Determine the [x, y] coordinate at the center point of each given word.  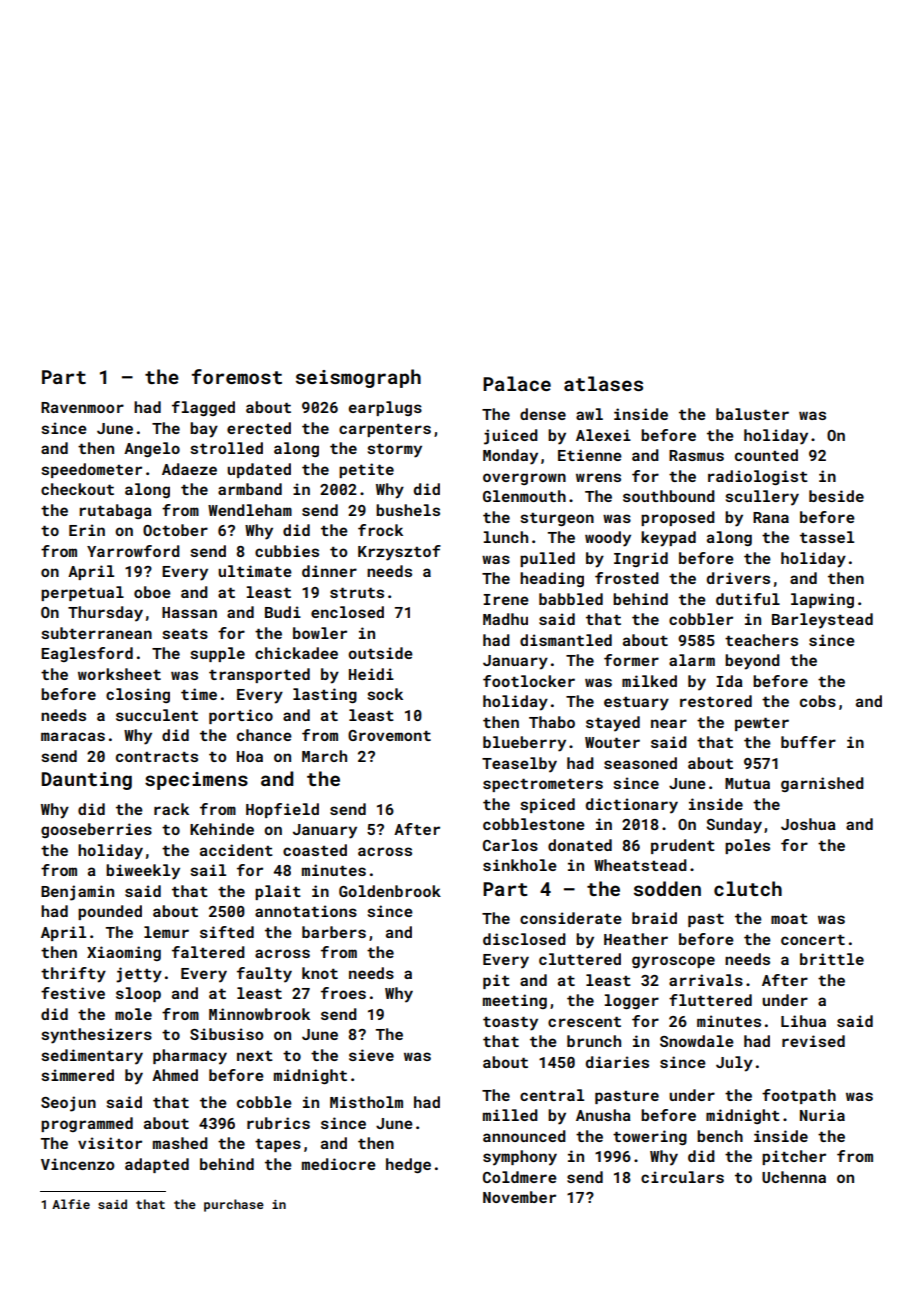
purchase [234, 1205]
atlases [603, 383]
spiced [547, 805]
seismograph [358, 378]
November [519, 1197]
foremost [237, 376]
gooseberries [96, 830]
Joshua [808, 824]
